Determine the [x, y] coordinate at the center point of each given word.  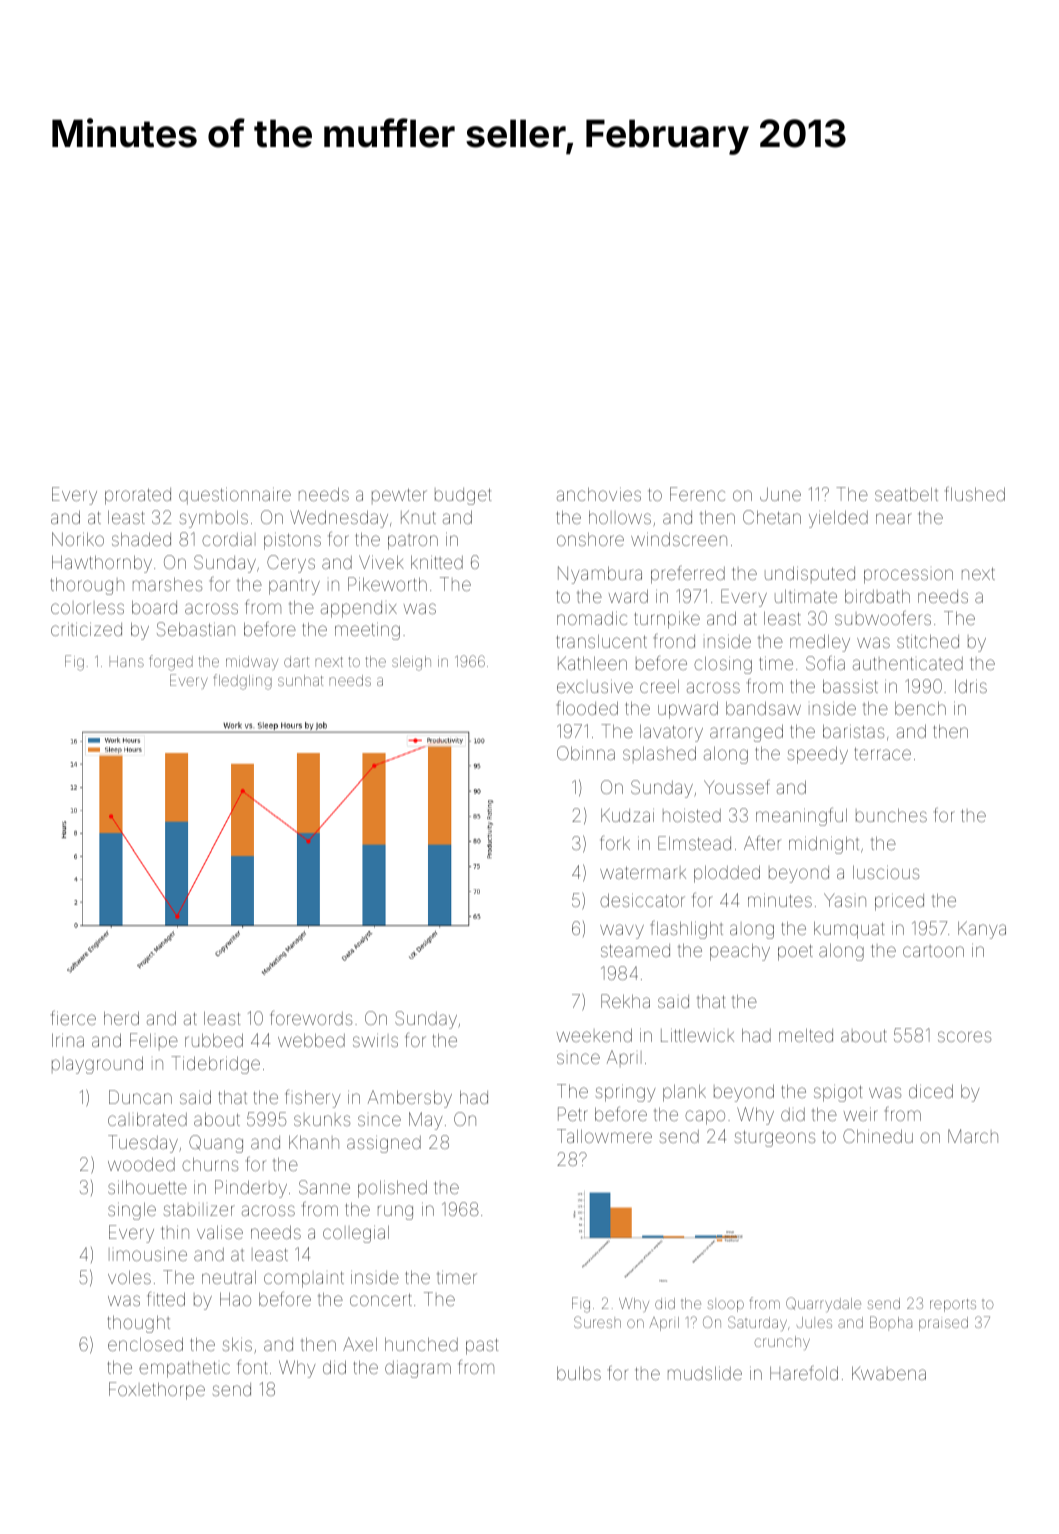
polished [392, 1189]
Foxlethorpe [157, 1391]
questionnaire [235, 496]
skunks [322, 1120]
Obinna [586, 753]
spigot [838, 1093]
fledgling [242, 682]
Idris [971, 686]
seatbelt [906, 494]
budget [463, 496]
